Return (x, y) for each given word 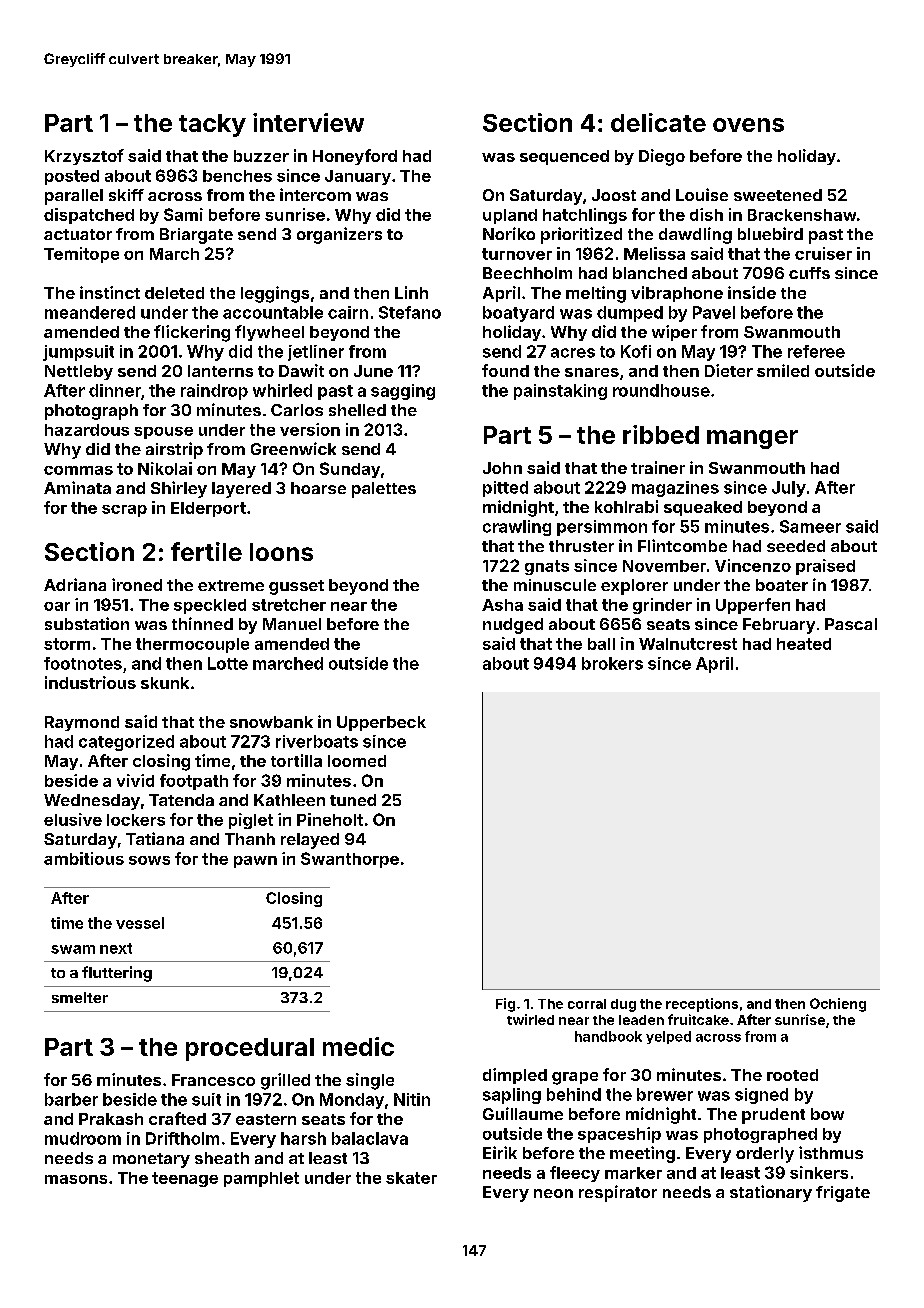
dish (706, 214)
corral (587, 1004)
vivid (135, 780)
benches (237, 176)
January (358, 177)
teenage (185, 1179)
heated (804, 644)
